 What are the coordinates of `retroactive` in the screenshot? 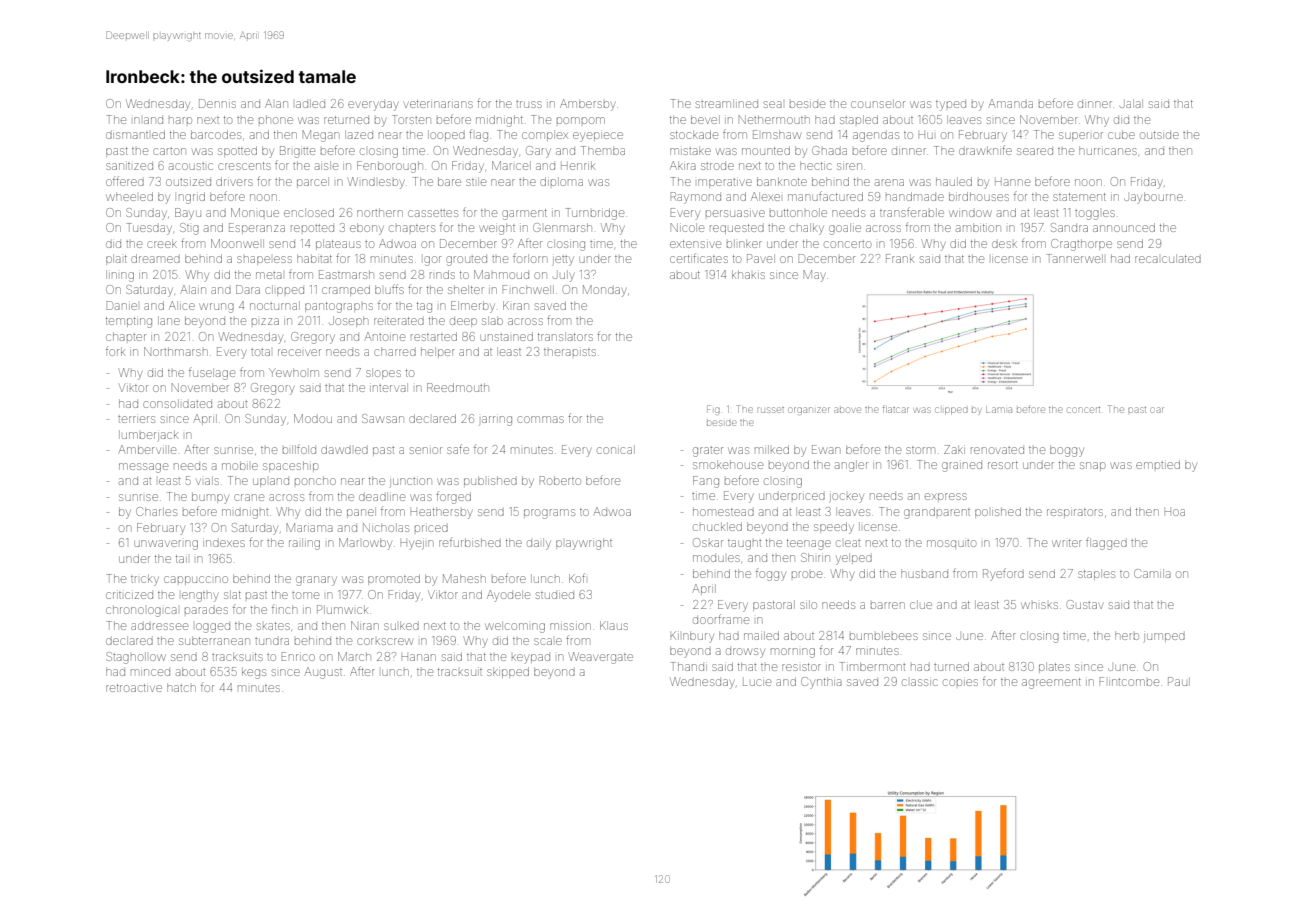 It's located at (134, 688).
